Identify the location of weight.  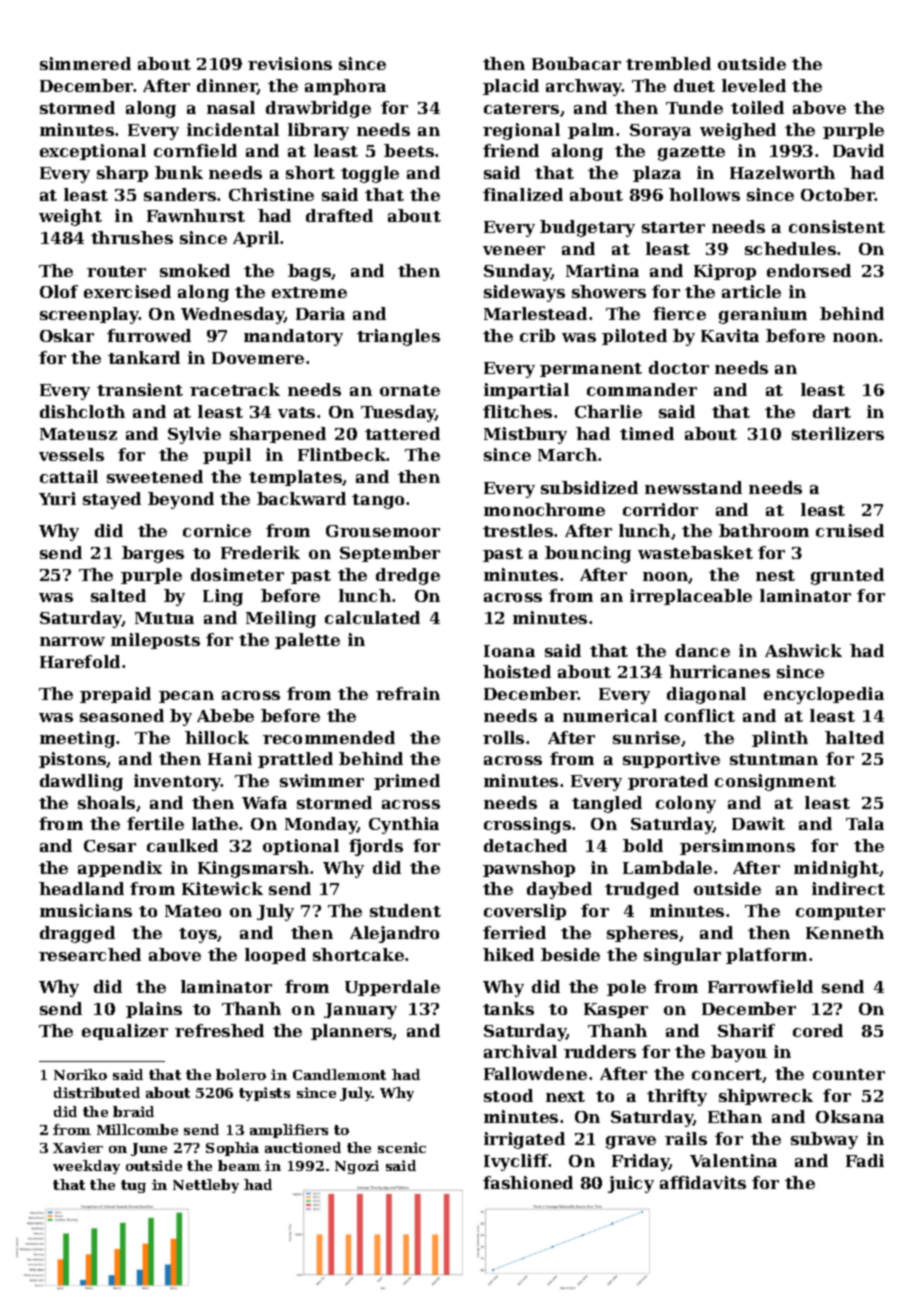
(70, 217).
